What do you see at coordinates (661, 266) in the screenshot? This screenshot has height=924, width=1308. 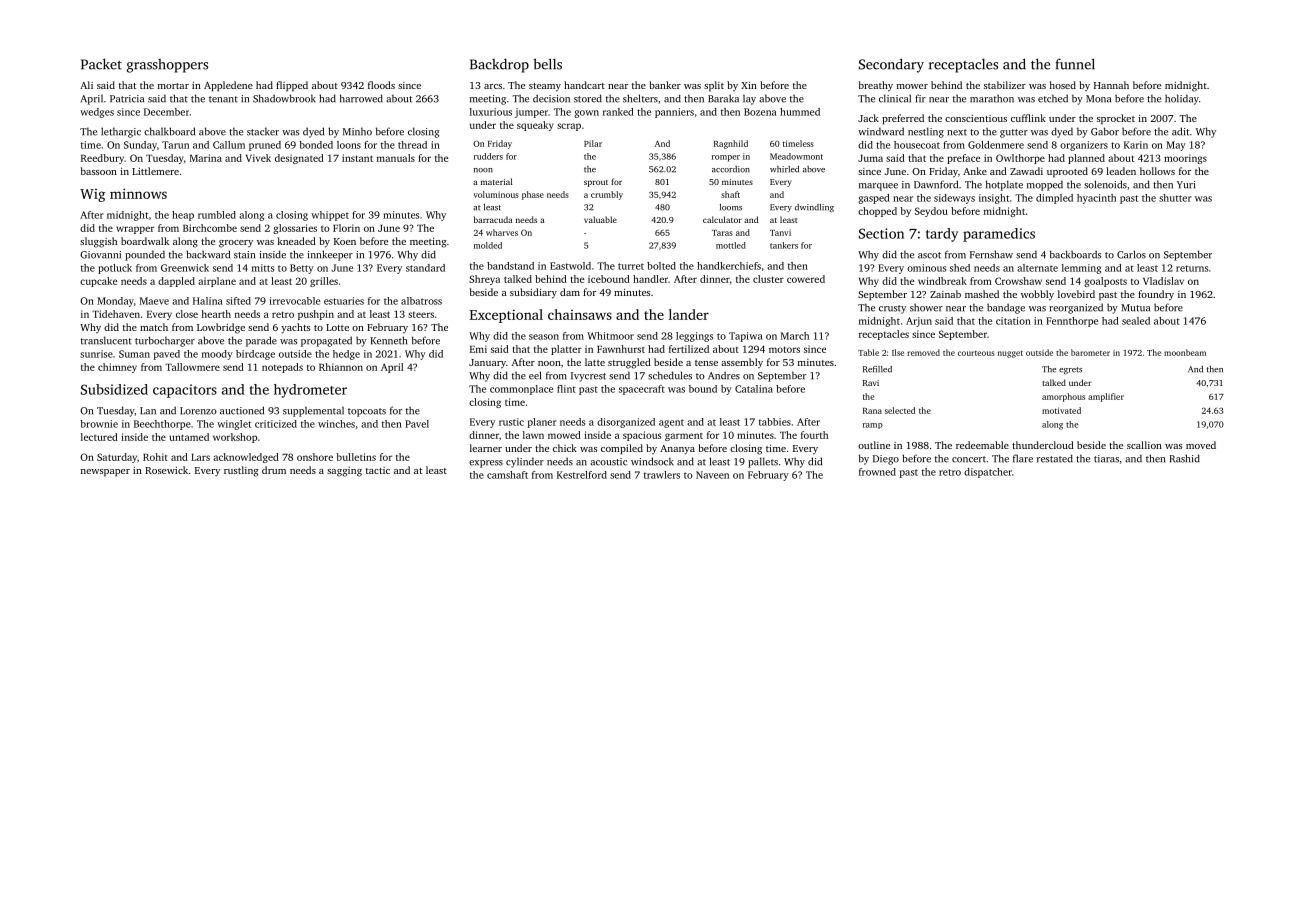 I see `bolted` at bounding box center [661, 266].
